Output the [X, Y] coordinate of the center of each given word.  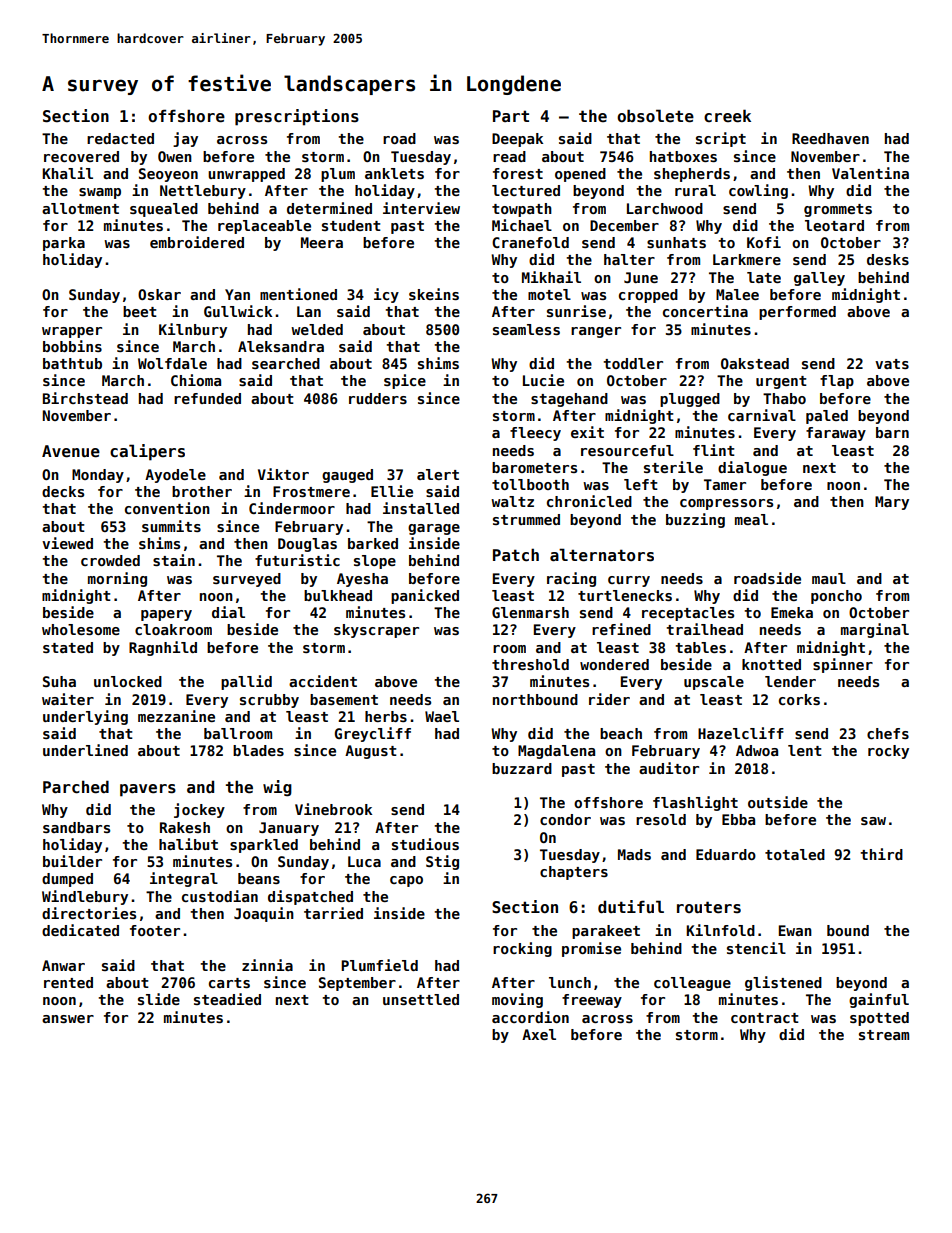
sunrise [576, 311]
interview [421, 208]
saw [873, 821]
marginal [875, 630]
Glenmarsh [530, 612]
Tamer [725, 484]
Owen [175, 156]
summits [171, 526]
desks [888, 259]
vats [892, 364]
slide [159, 999]
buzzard [522, 768]
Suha [59, 681]
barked [373, 543]
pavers [148, 790]
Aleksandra [281, 346]
